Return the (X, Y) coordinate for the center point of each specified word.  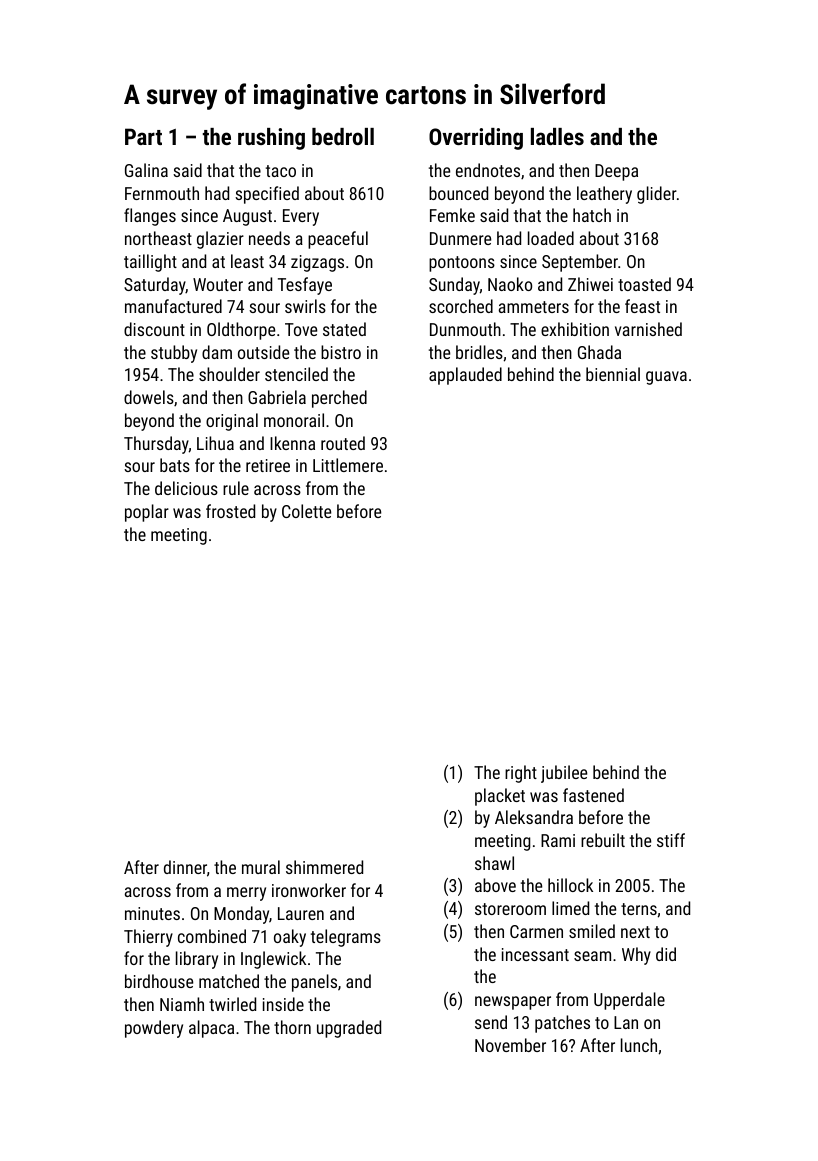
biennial (613, 374)
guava (666, 378)
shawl (494, 863)
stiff (671, 840)
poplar (147, 513)
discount (154, 329)
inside (283, 1004)
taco (281, 171)
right (521, 774)
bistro (341, 352)
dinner (185, 867)
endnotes (488, 170)
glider (657, 195)
